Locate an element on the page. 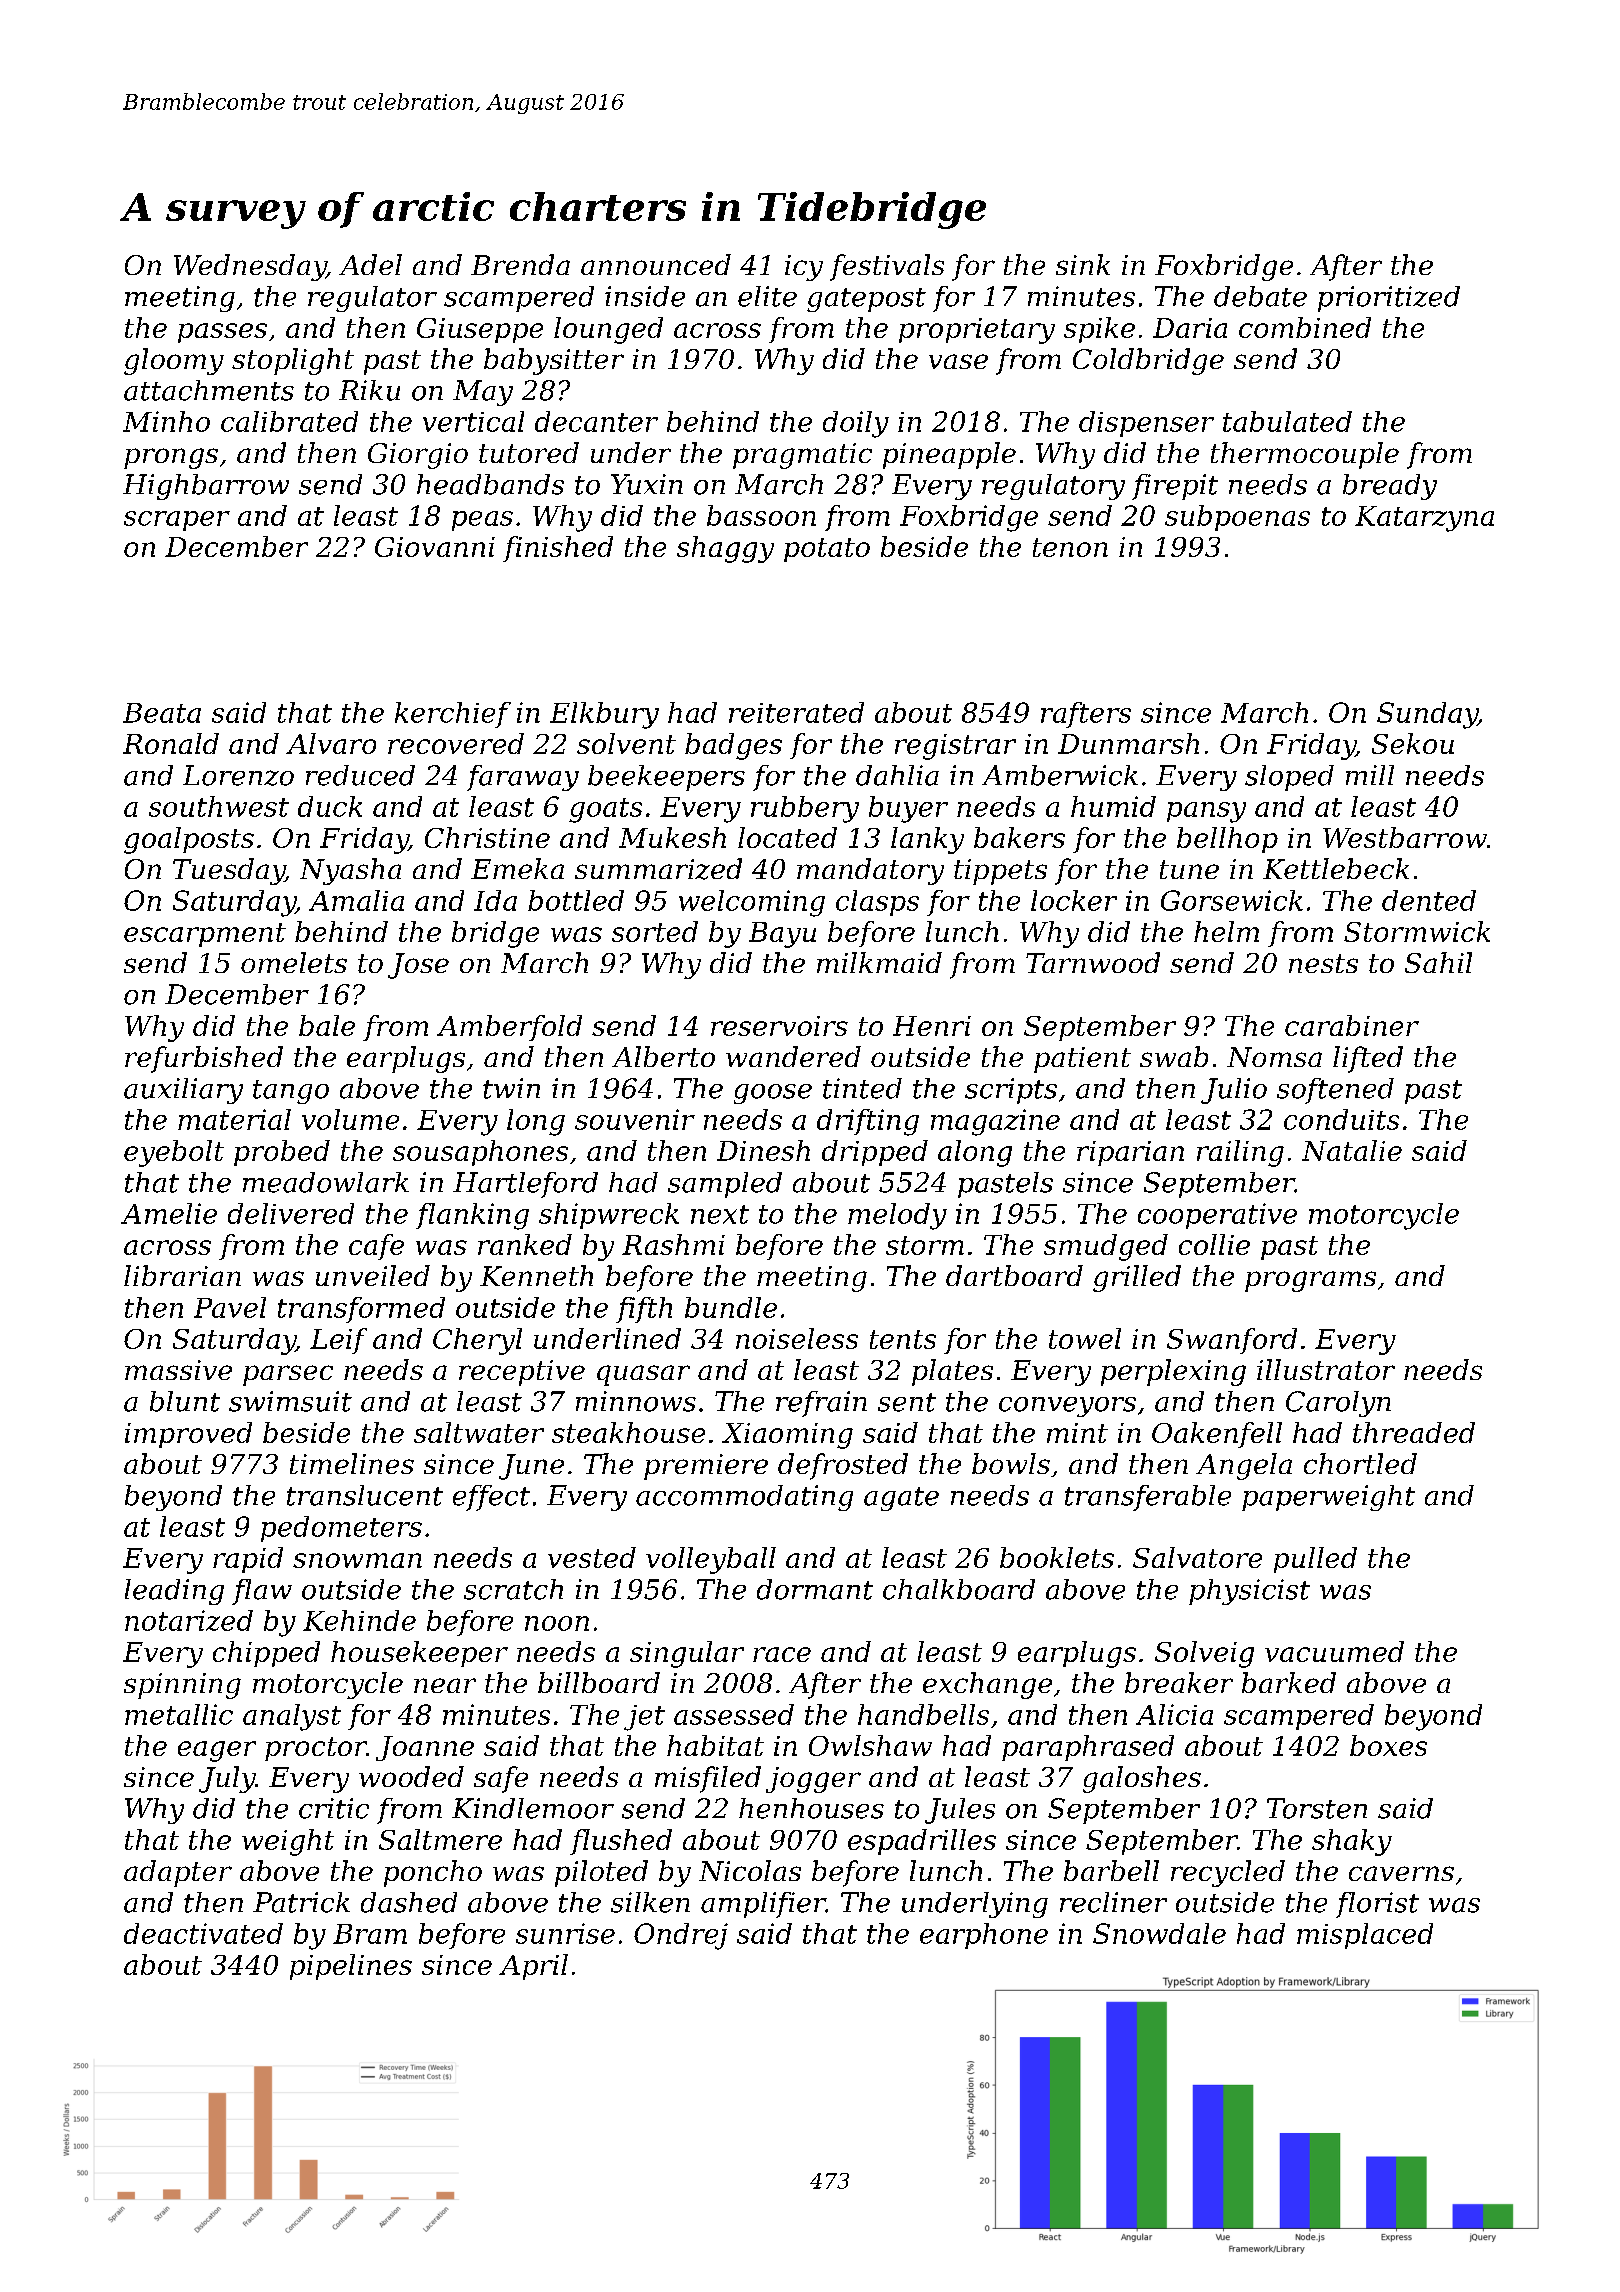  subpoenas is located at coordinates (1237, 518).
